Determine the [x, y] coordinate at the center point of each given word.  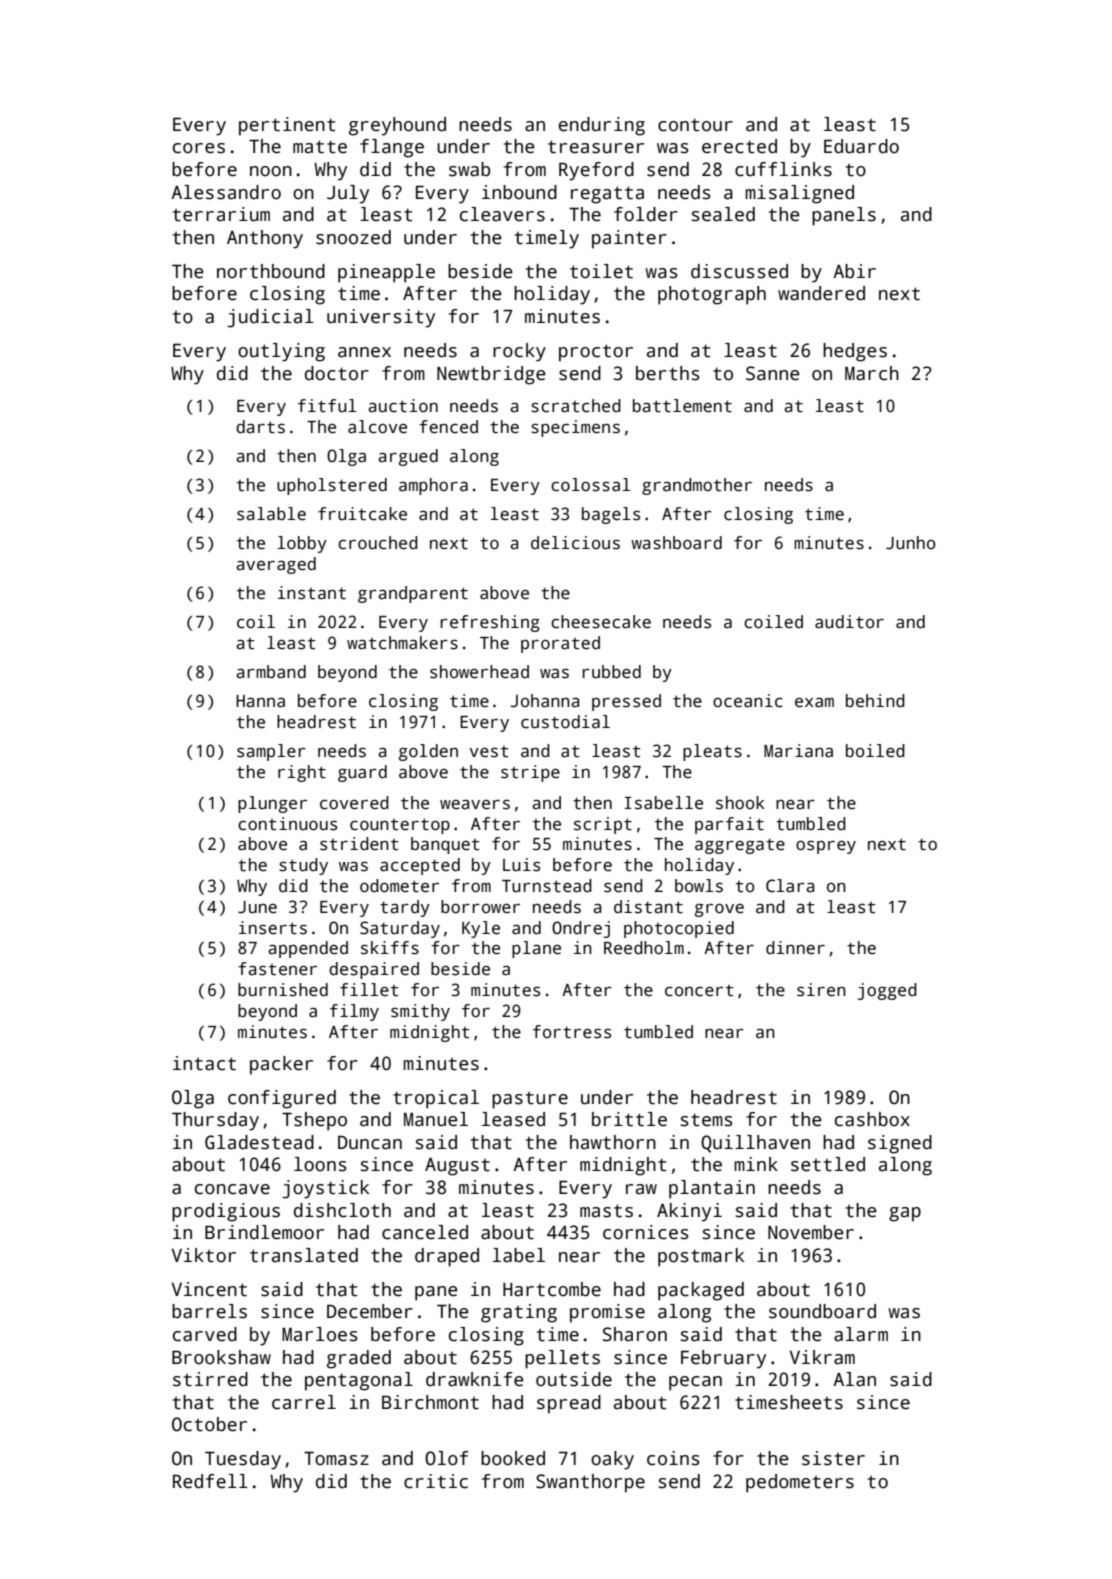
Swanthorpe [590, 1483]
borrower [480, 907]
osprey [826, 847]
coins [673, 1458]
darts [260, 427]
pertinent [287, 126]
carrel [304, 1402]
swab [469, 169]
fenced [448, 427]
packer [281, 1065]
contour [695, 125]
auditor [849, 622]
